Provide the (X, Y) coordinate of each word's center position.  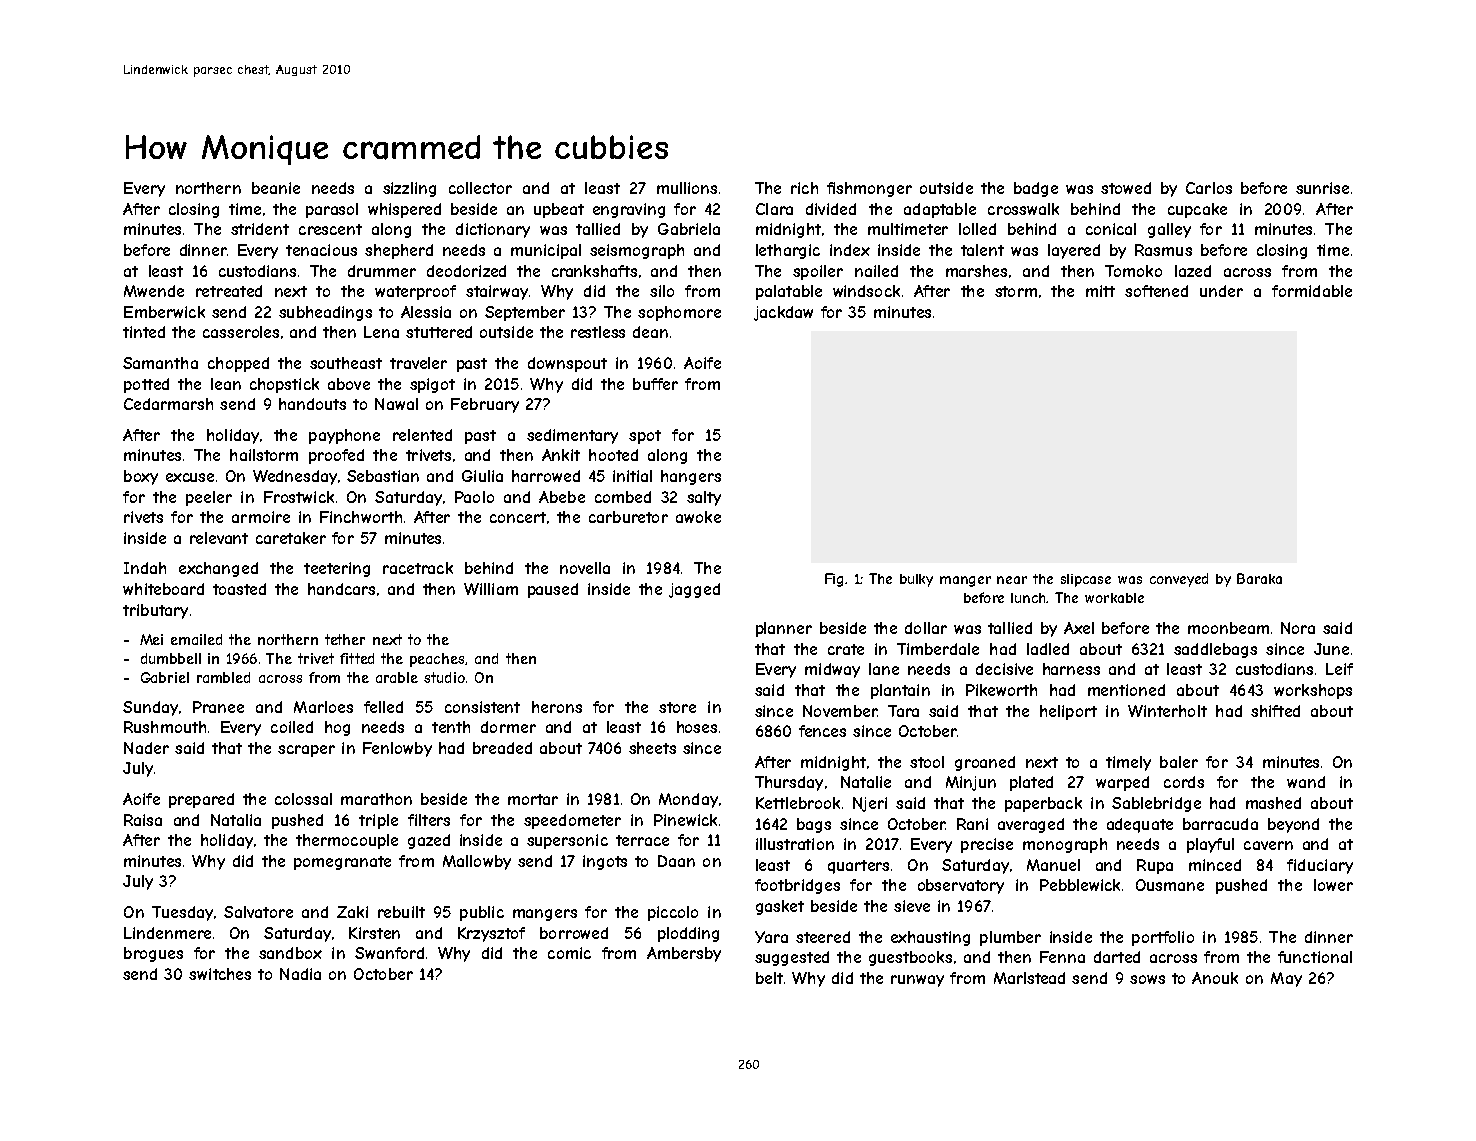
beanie (276, 188)
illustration (795, 844)
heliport (1068, 712)
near (1012, 580)
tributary (155, 611)
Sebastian (383, 476)
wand (1306, 782)
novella (585, 568)
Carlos (1209, 188)
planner (784, 629)
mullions (687, 188)
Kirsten (374, 933)
